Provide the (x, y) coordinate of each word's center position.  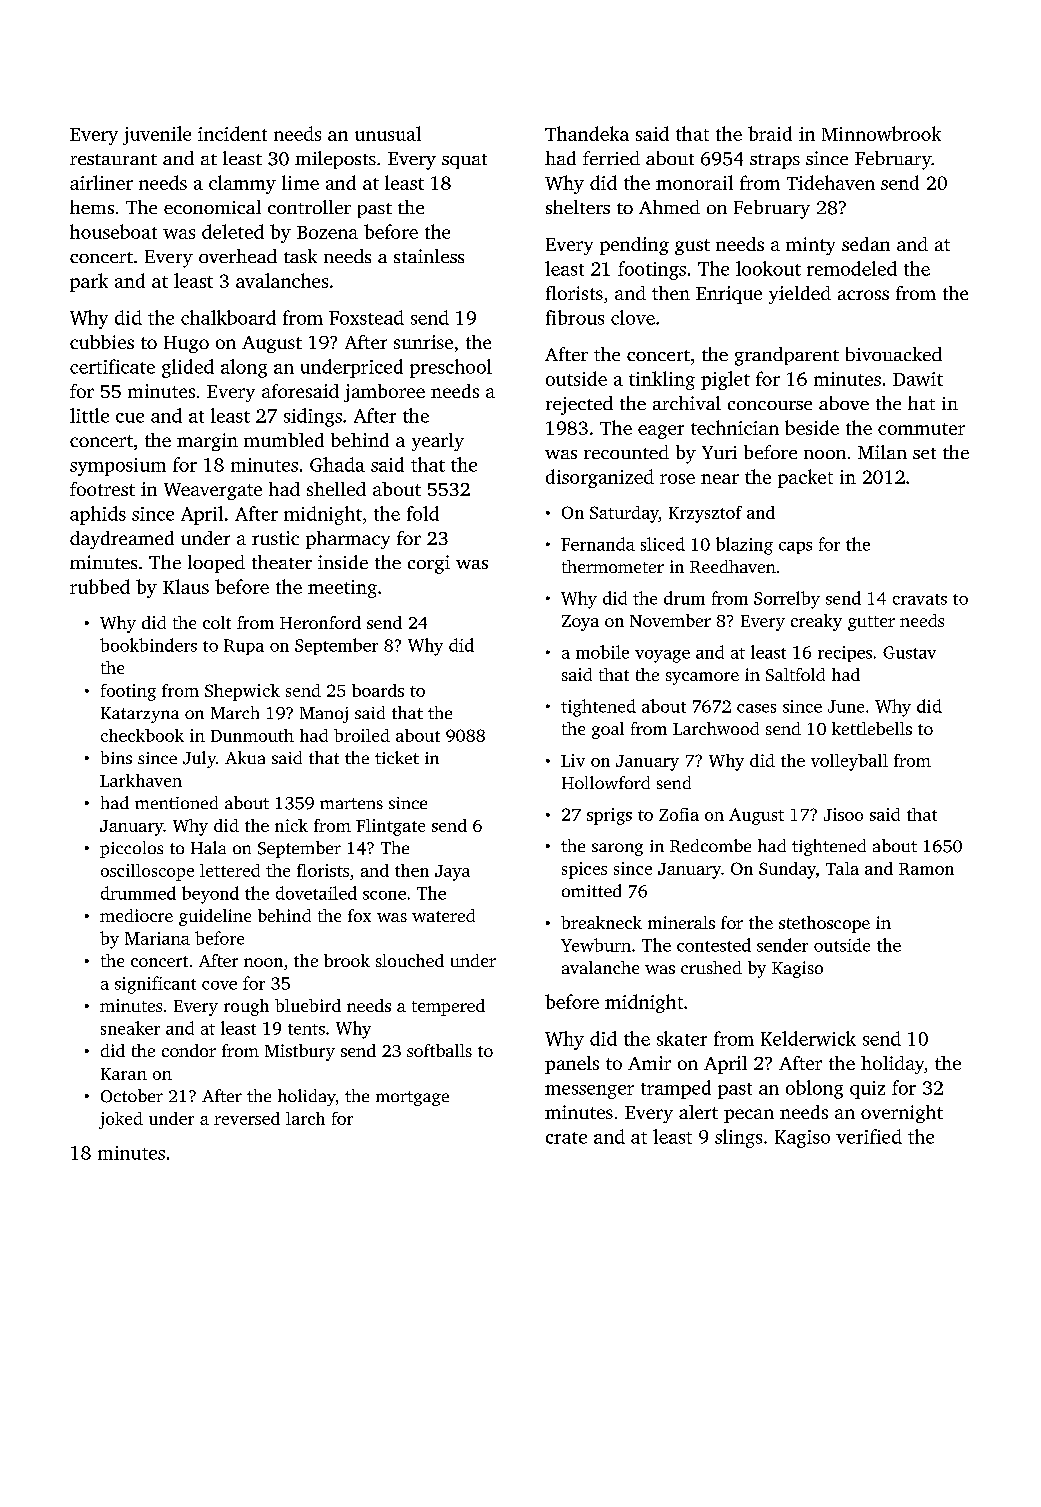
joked (121, 1120)
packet (805, 478)
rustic (275, 538)
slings (738, 1138)
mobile (602, 652)
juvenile (157, 135)
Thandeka (587, 133)
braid (770, 133)
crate (566, 1138)
